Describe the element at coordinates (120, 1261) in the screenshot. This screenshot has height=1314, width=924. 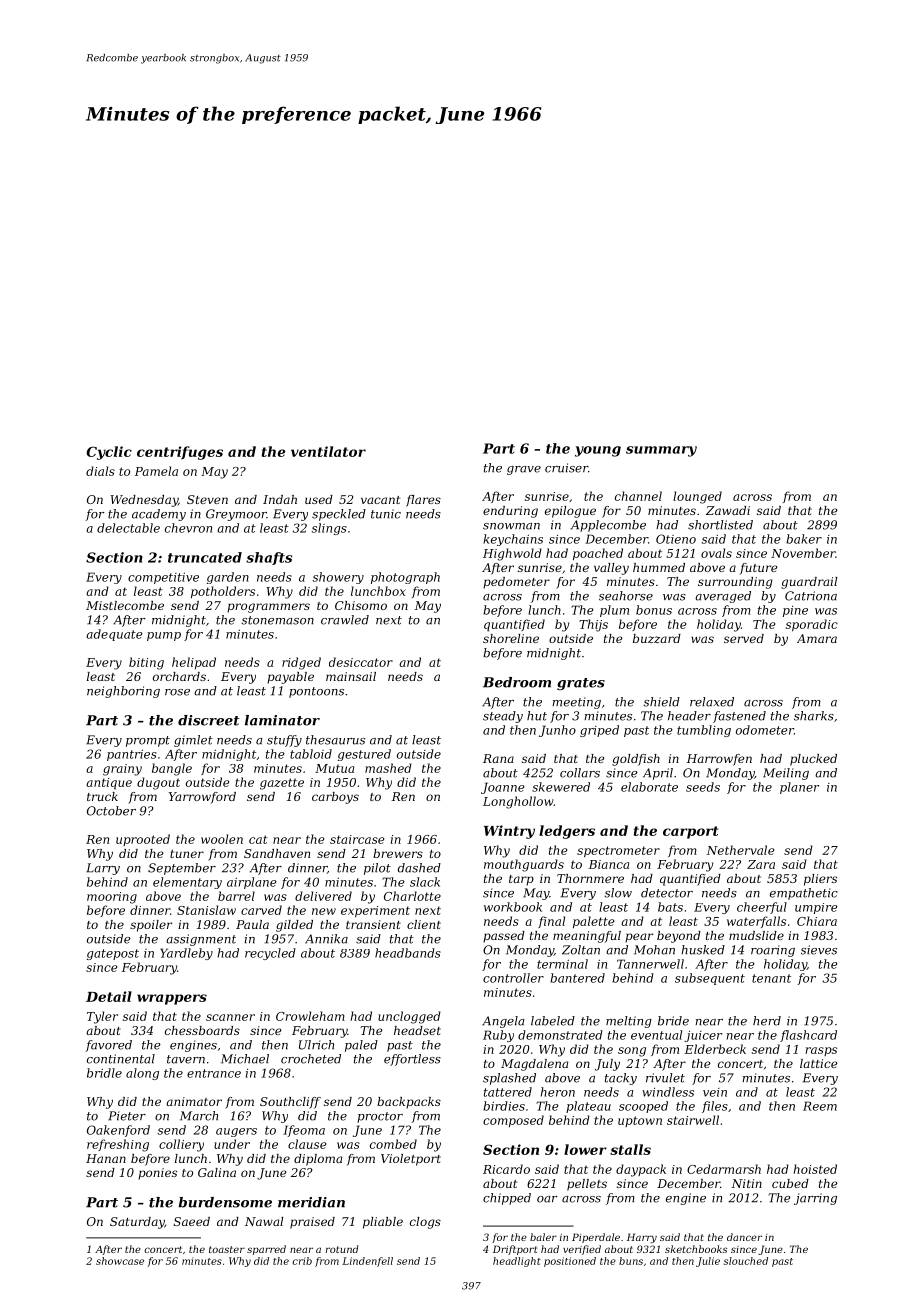
I see `showcase` at that location.
